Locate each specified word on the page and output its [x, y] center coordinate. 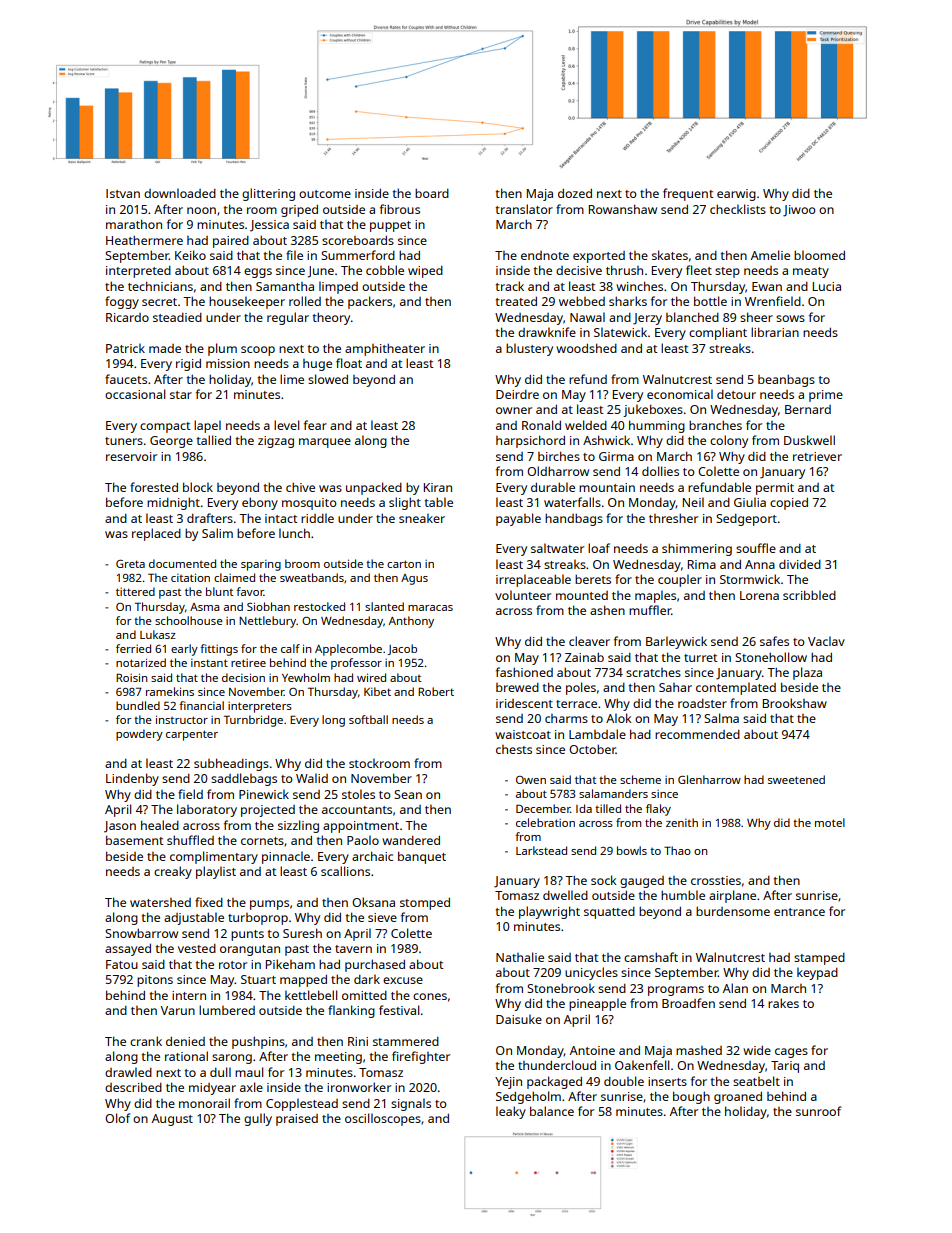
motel [830, 822]
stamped [819, 959]
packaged [554, 1082]
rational [186, 1056]
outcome [325, 194]
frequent [688, 194]
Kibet [377, 691]
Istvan [123, 193]
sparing [261, 565]
